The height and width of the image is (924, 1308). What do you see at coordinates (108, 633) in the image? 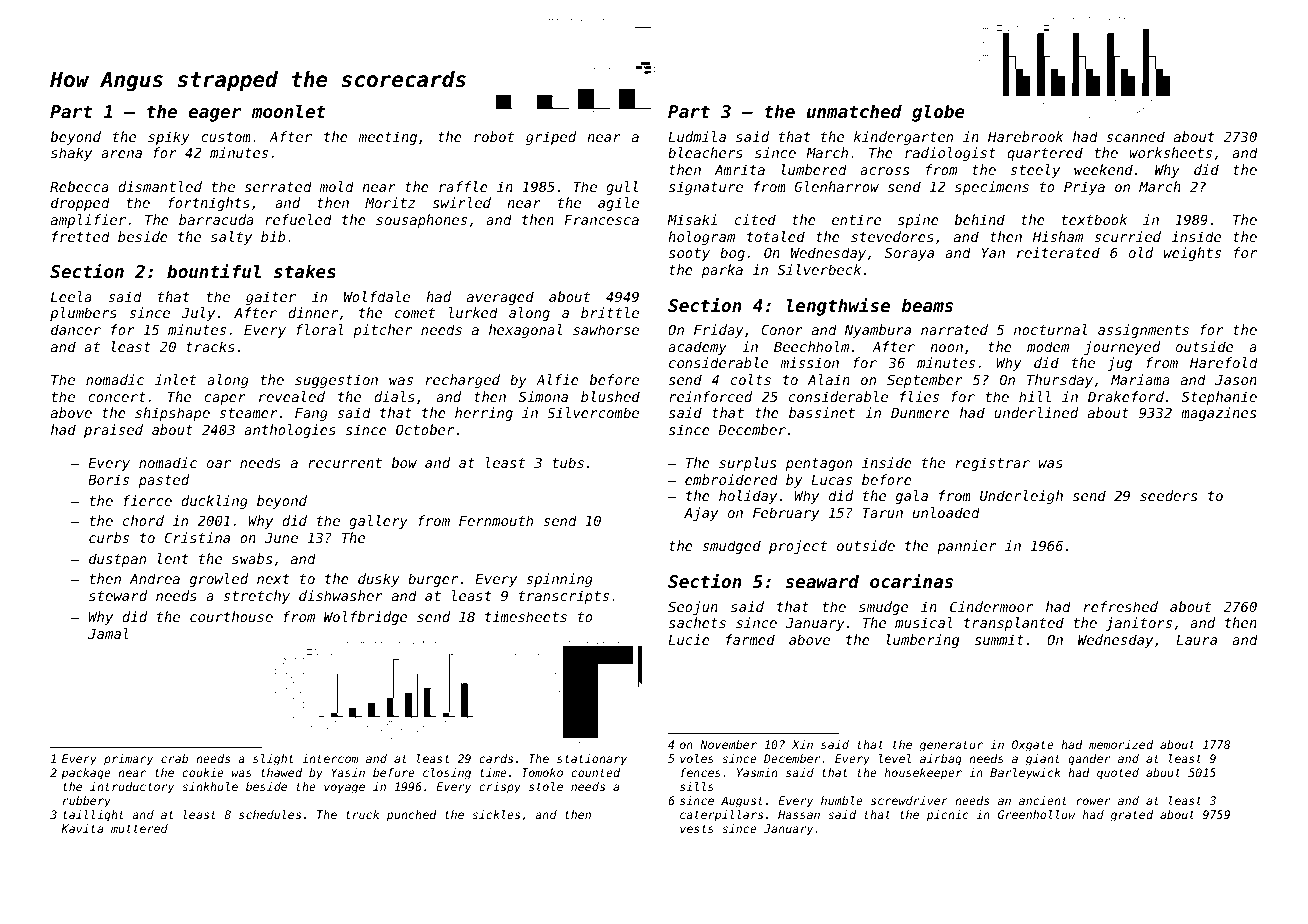
I see `Jamal` at bounding box center [108, 633].
